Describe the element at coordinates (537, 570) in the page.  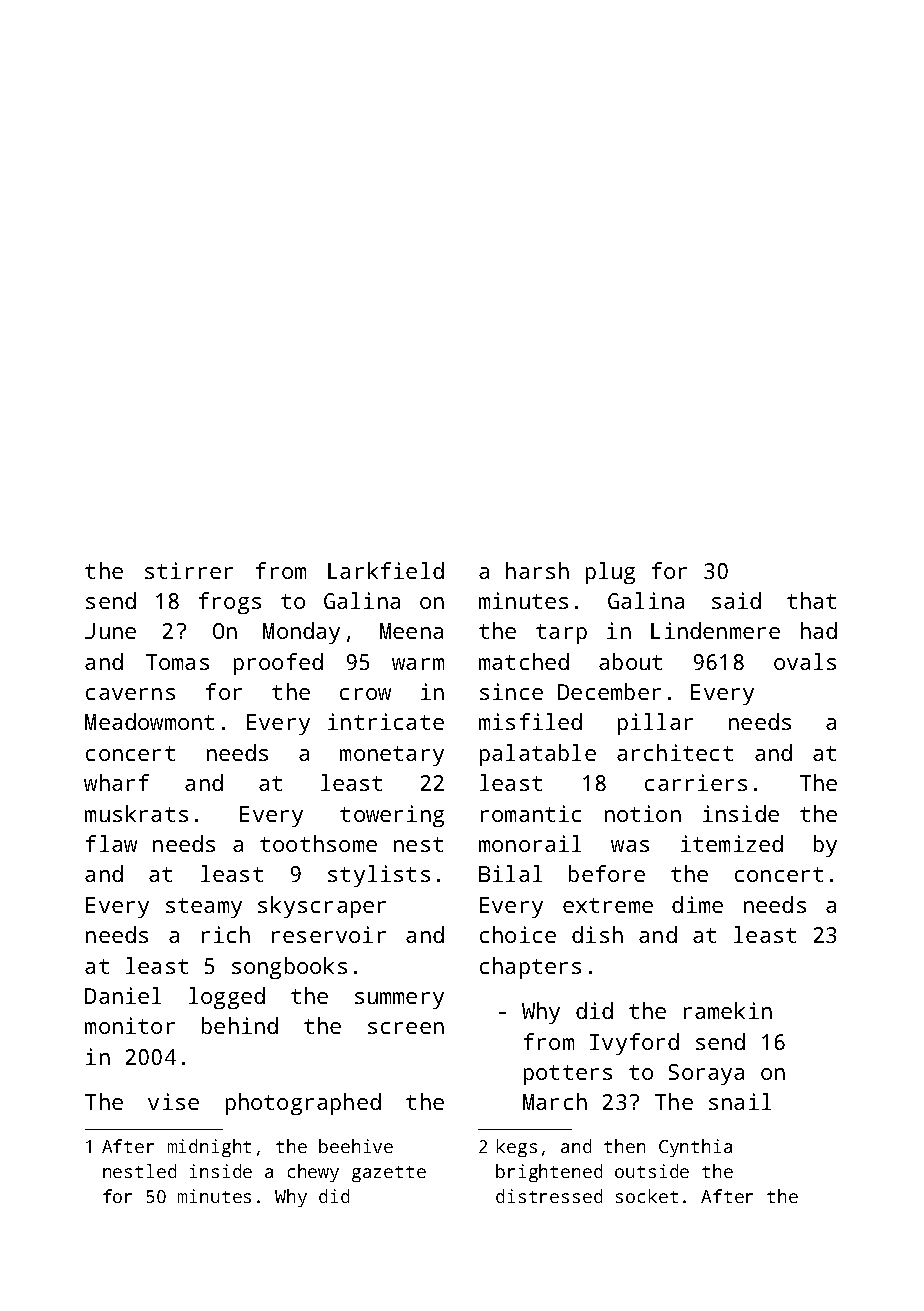
I see `harsh` at that location.
